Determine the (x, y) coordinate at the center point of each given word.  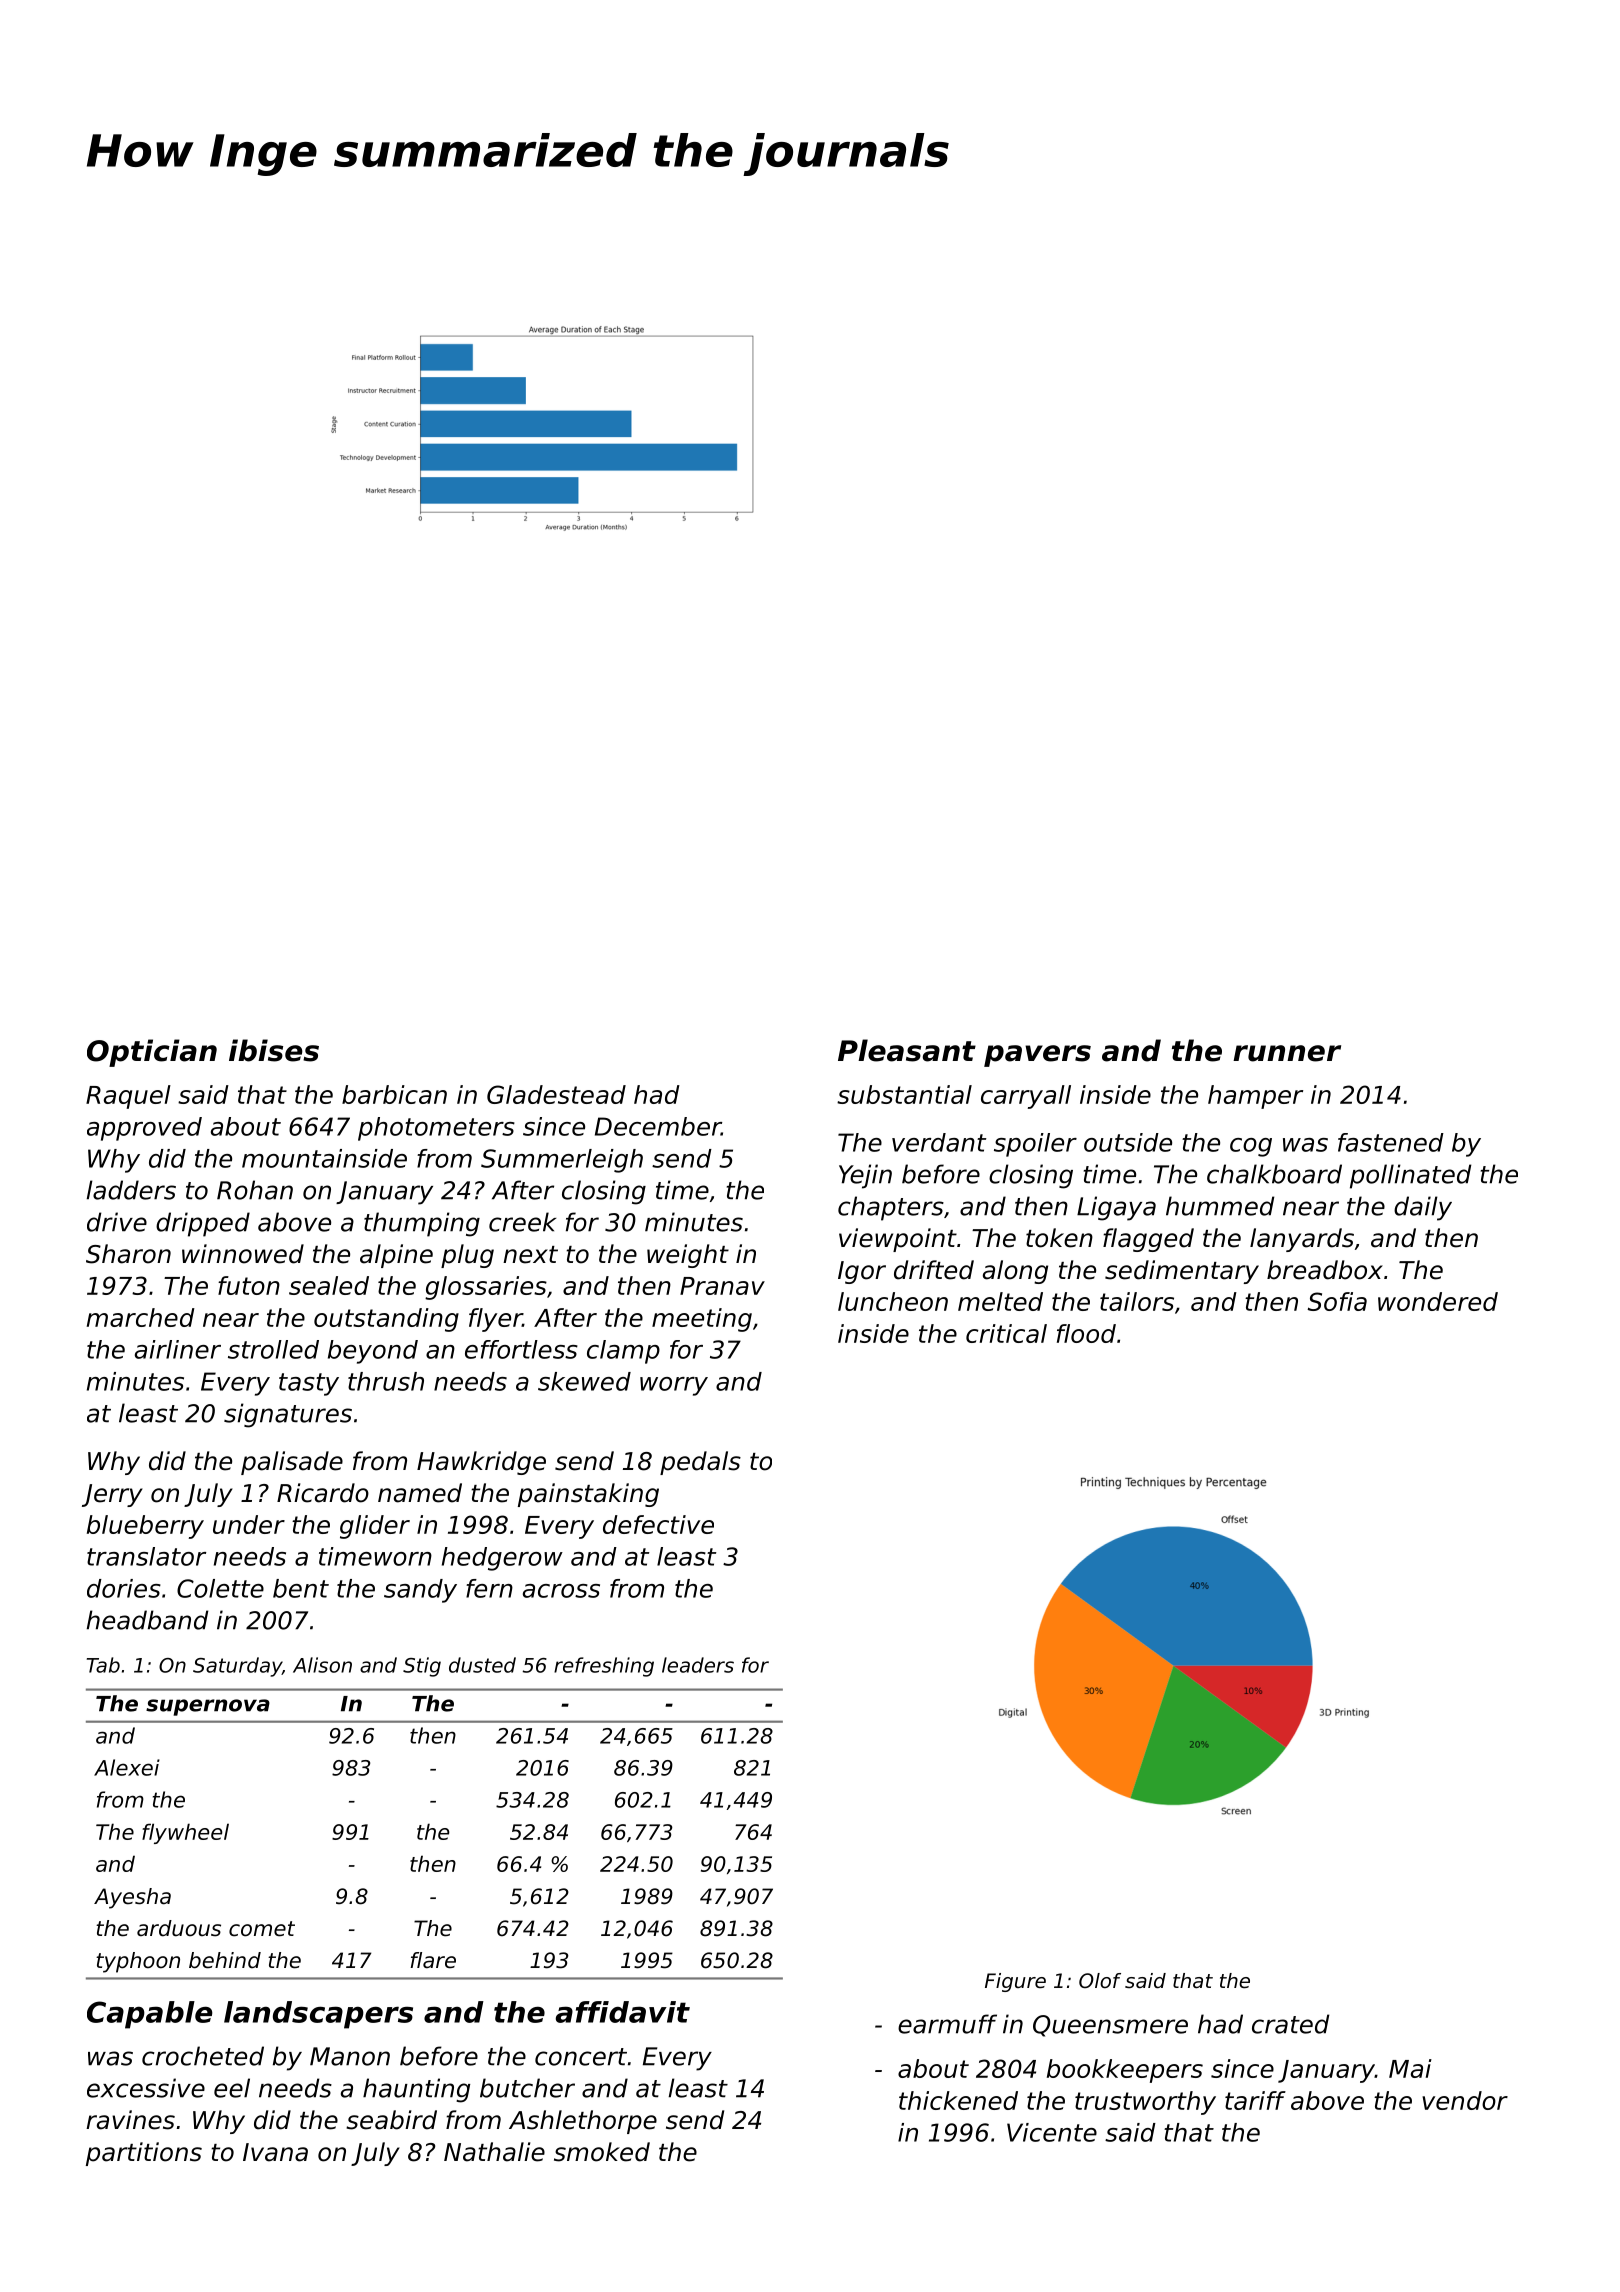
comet (262, 1929)
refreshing (604, 1667)
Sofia (1337, 1301)
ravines (130, 2120)
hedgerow (502, 1559)
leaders (698, 1665)
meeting (702, 1320)
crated (1290, 2024)
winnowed (243, 1254)
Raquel (128, 1097)
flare (433, 1960)
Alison (322, 1665)
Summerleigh (562, 1161)
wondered (1438, 1301)
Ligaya (1116, 1208)
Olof (1100, 1981)
